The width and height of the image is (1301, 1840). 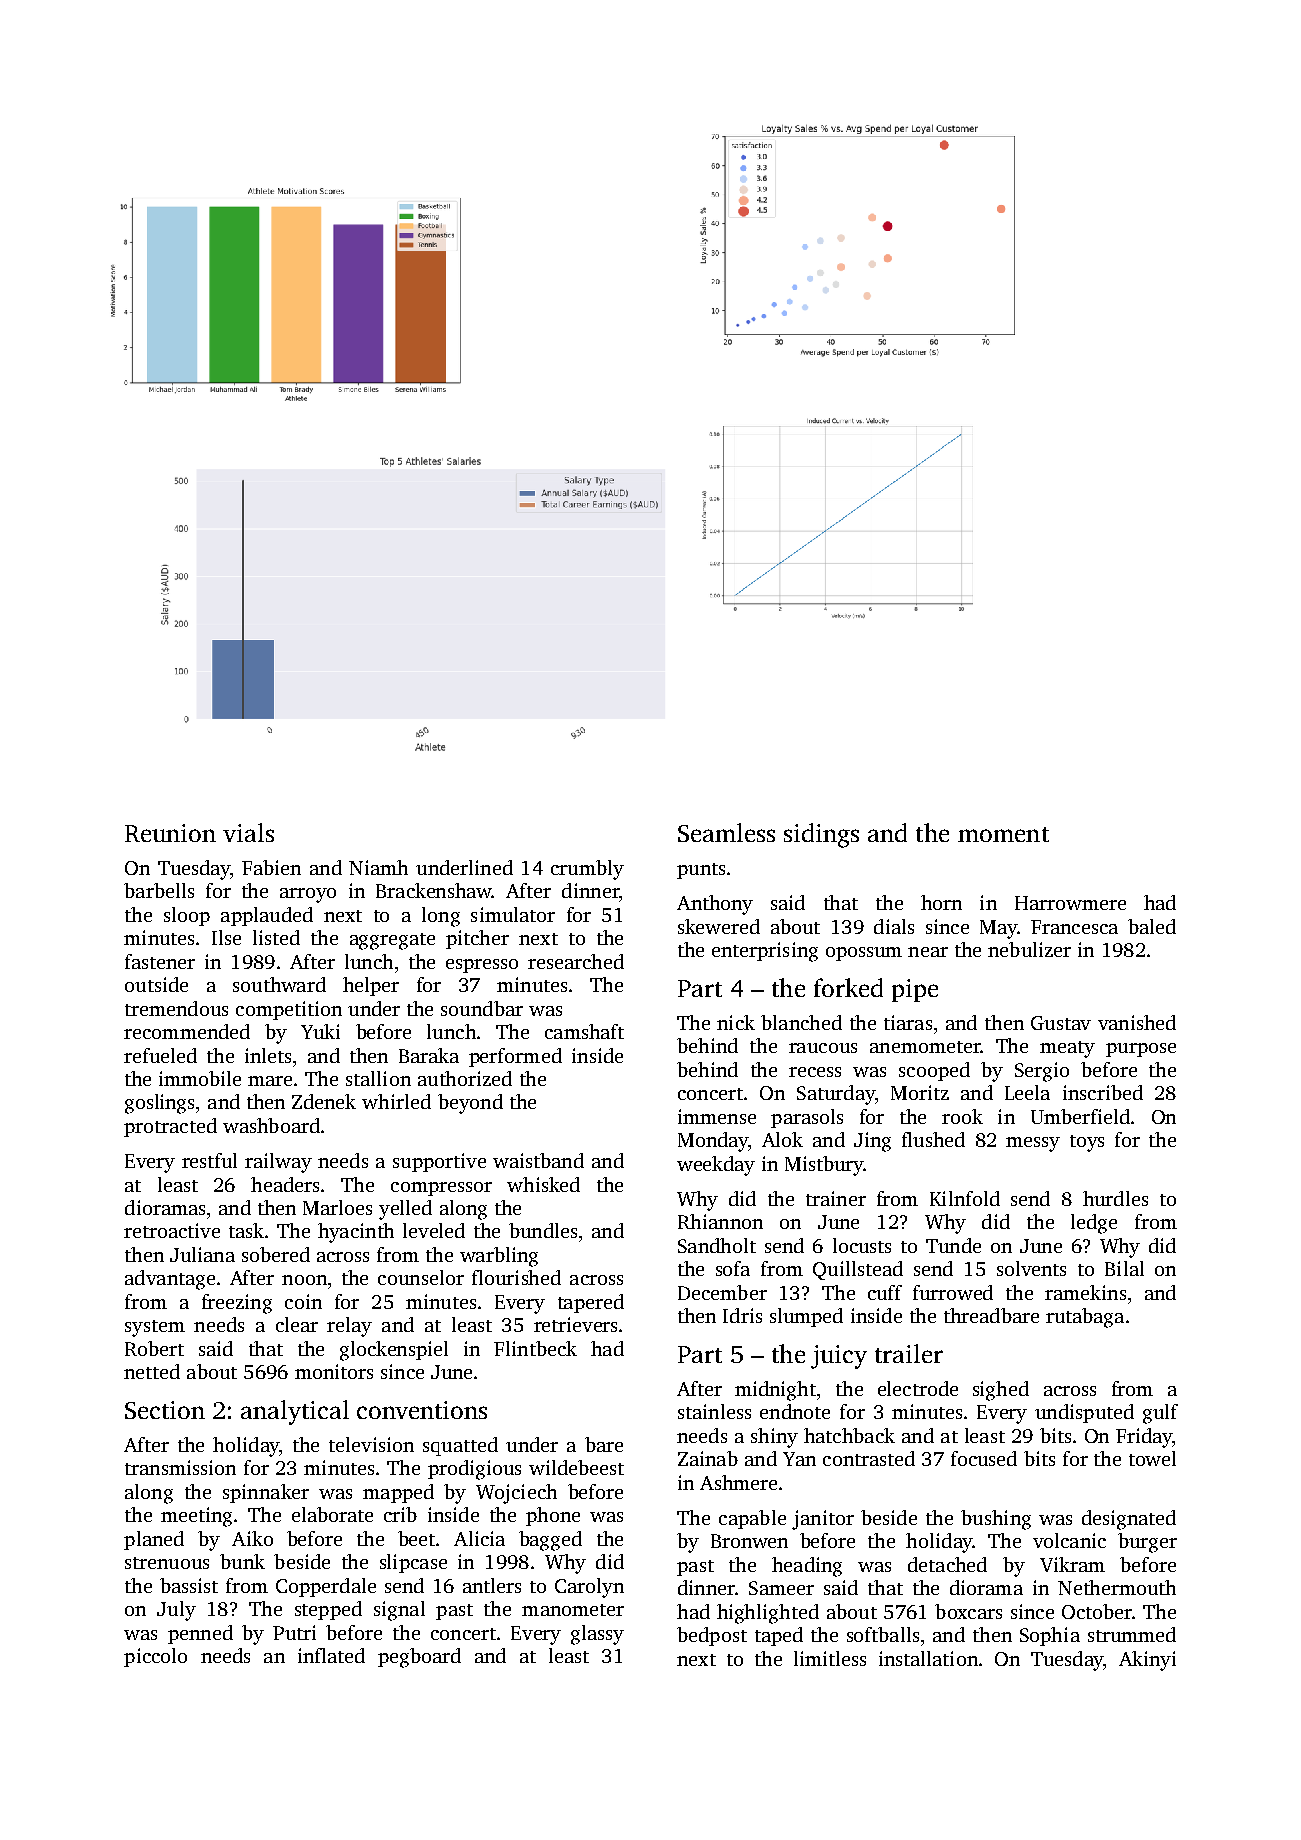 What do you see at coordinates (1137, 1022) in the image?
I see `vanished` at bounding box center [1137, 1022].
